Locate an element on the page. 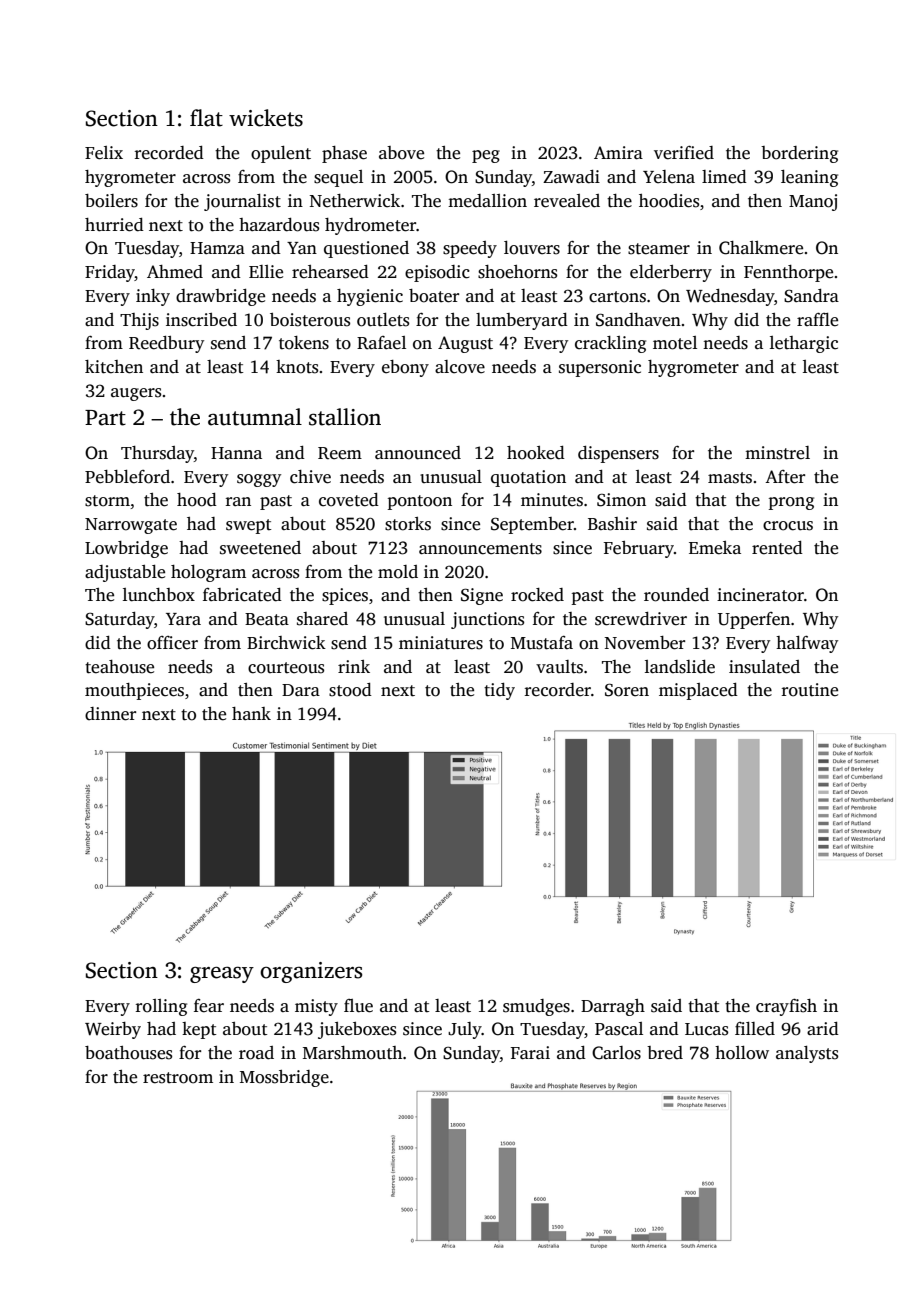 The width and height of the document is (924, 1308). hollow is located at coordinates (742, 1053).
